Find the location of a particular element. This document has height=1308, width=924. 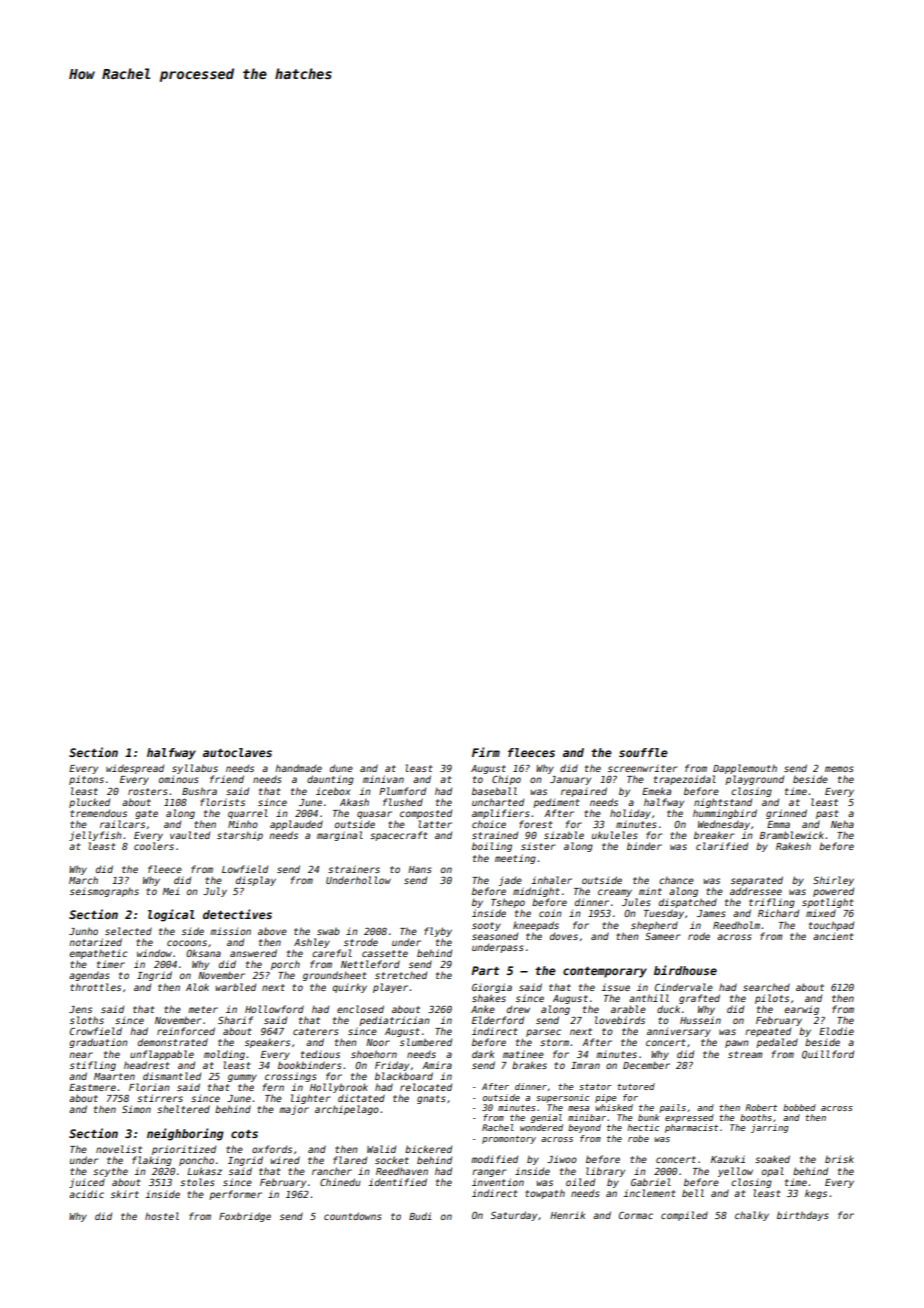

pitons is located at coordinates (86, 780).
